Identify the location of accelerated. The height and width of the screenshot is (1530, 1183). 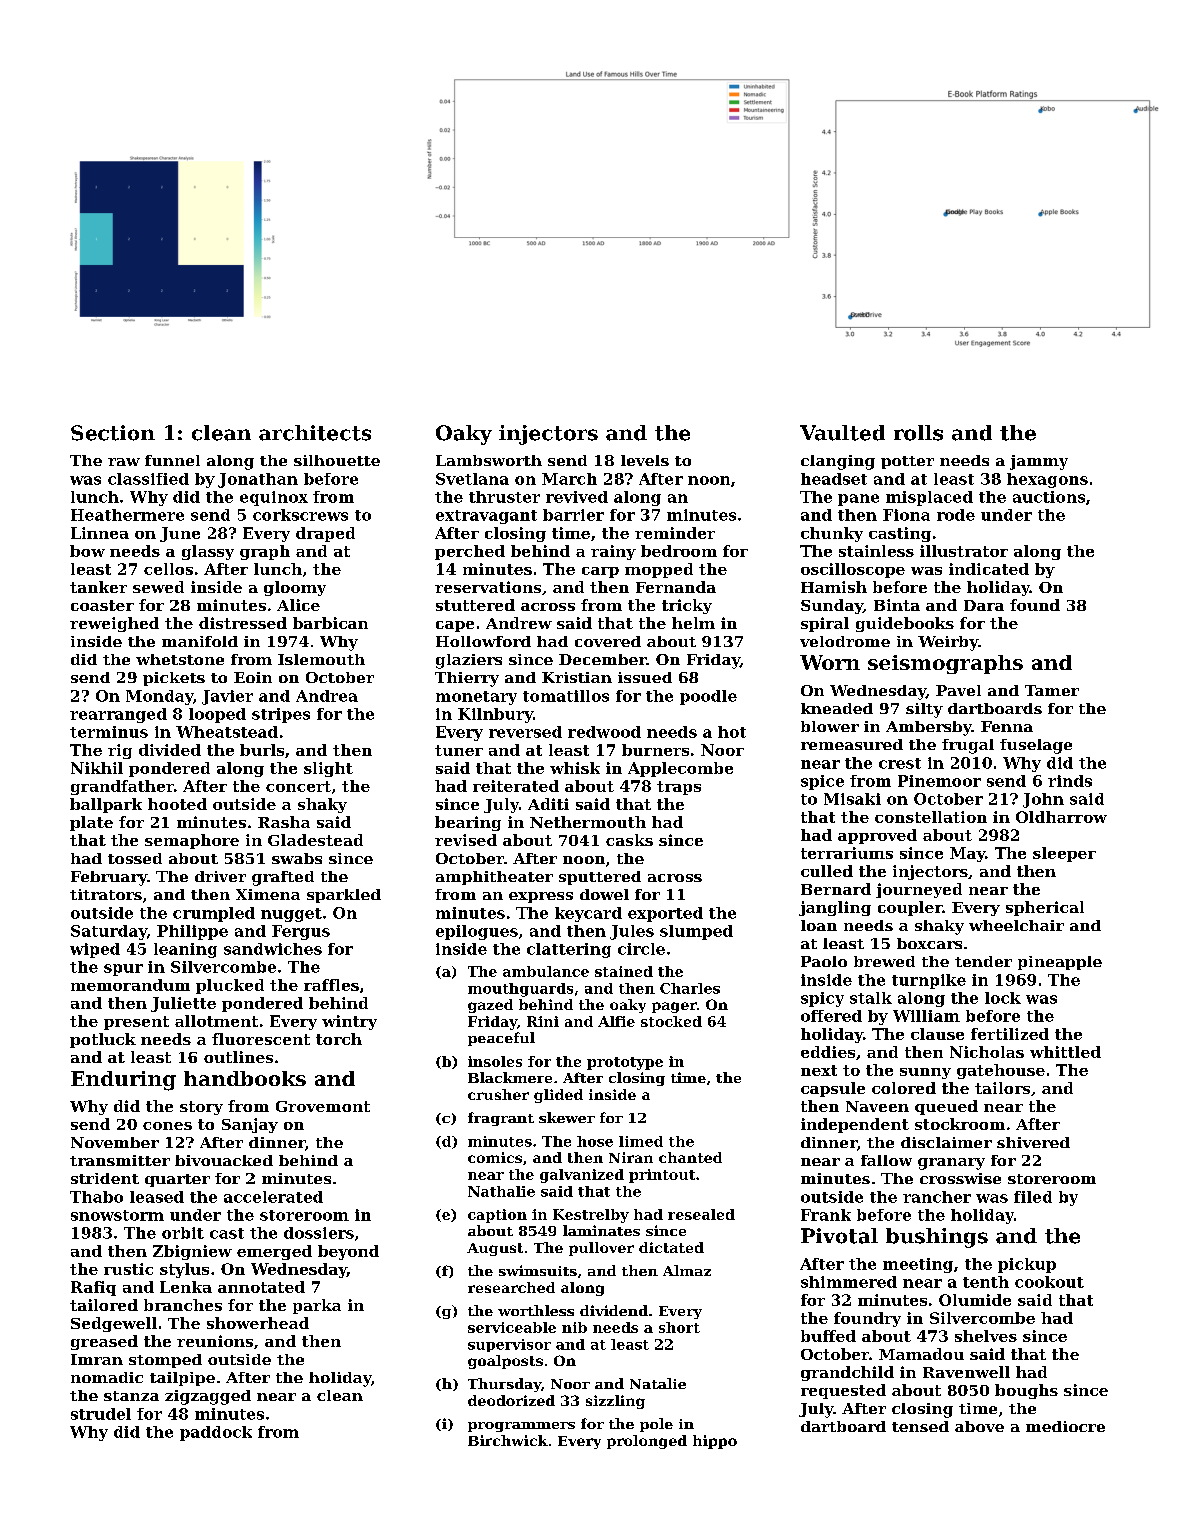
(273, 1197).
